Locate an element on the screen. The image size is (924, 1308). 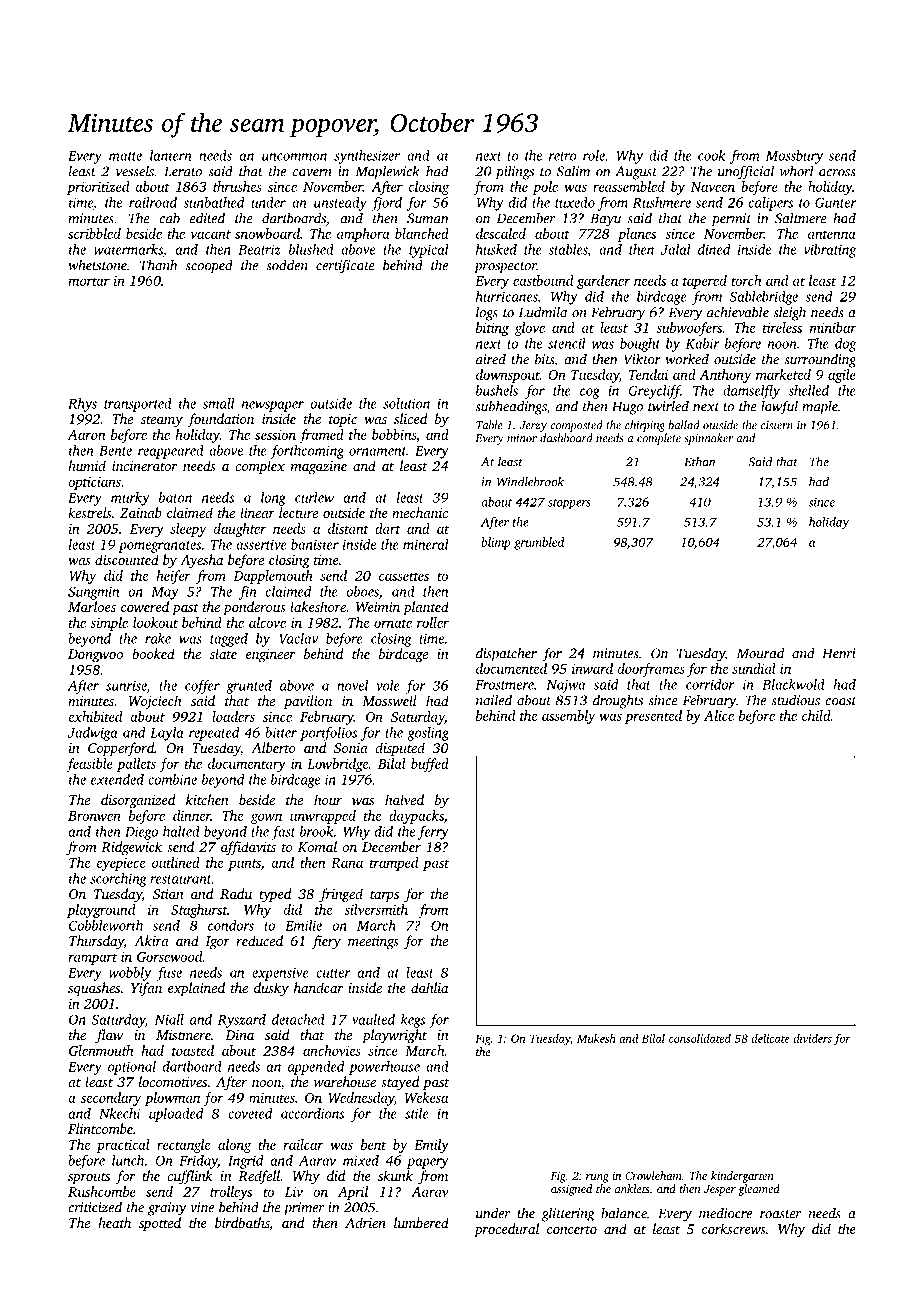
certificate is located at coordinates (345, 266).
